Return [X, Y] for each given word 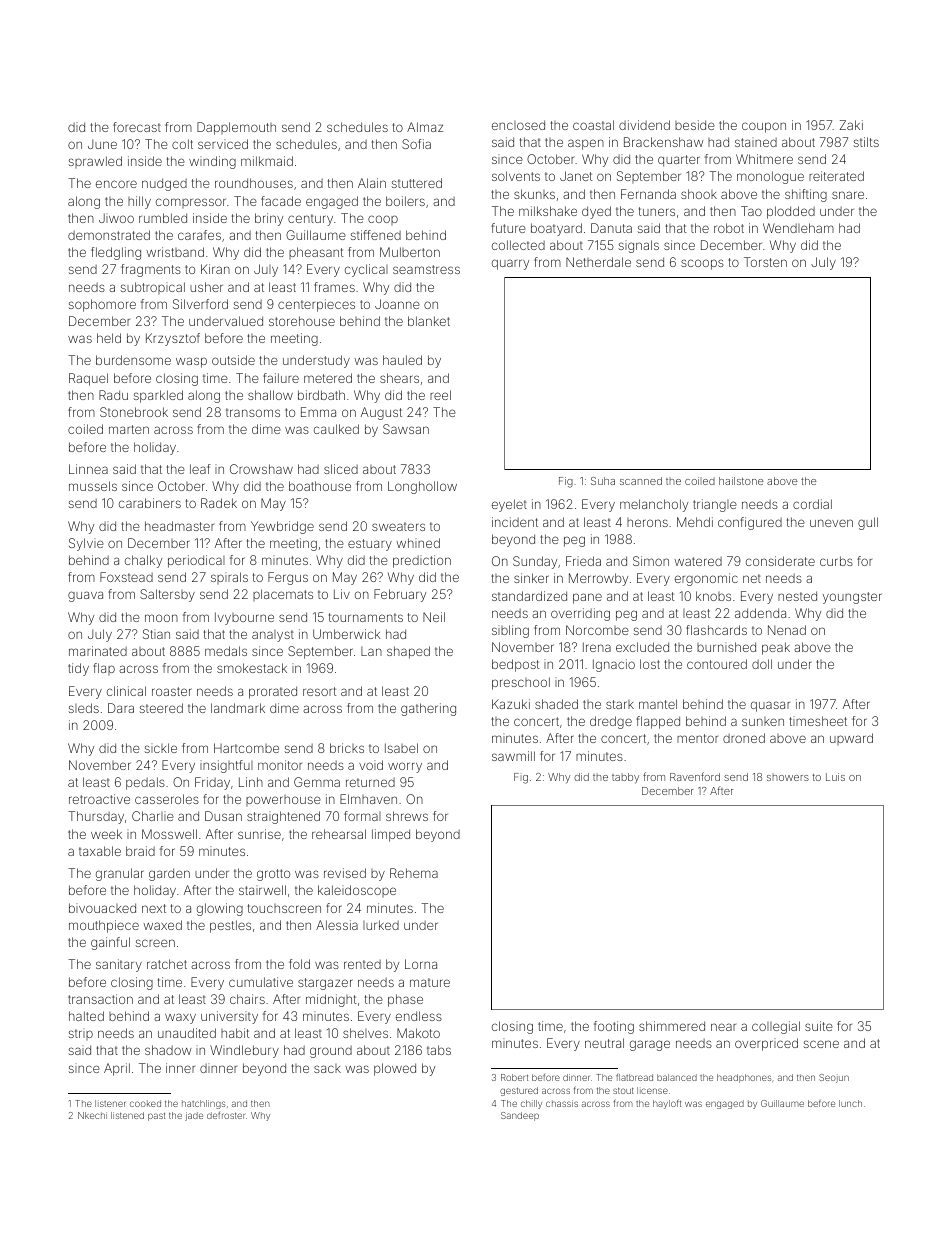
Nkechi [92, 1115]
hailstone [741, 481]
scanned [641, 481]
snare [848, 195]
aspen [586, 144]
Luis [835, 777]
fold [299, 964]
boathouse [320, 486]
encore [116, 184]
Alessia [337, 925]
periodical [196, 561]
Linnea [88, 469]
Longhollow [422, 487]
